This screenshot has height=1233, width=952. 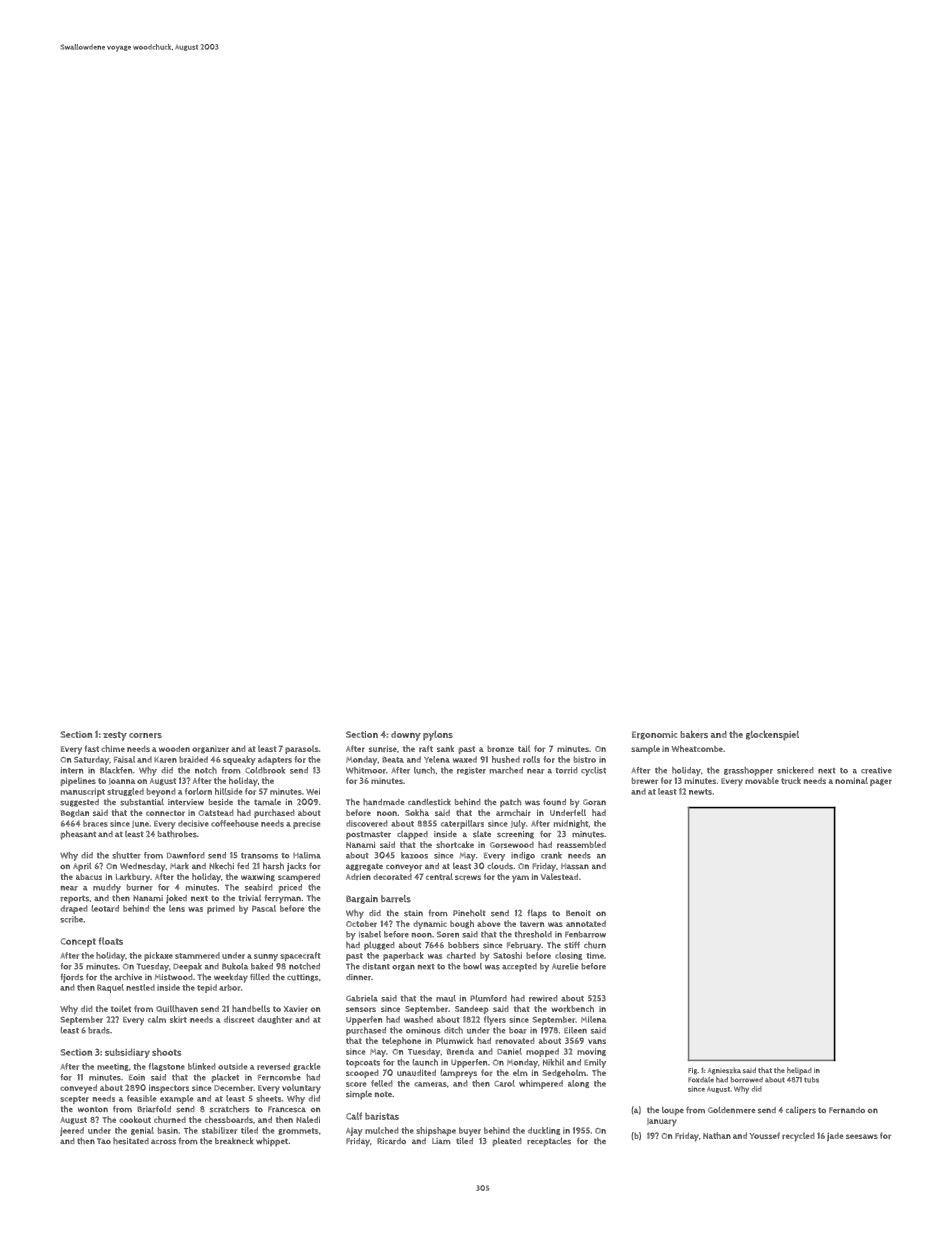 What do you see at coordinates (799, 1071) in the screenshot?
I see `helipad` at bounding box center [799, 1071].
